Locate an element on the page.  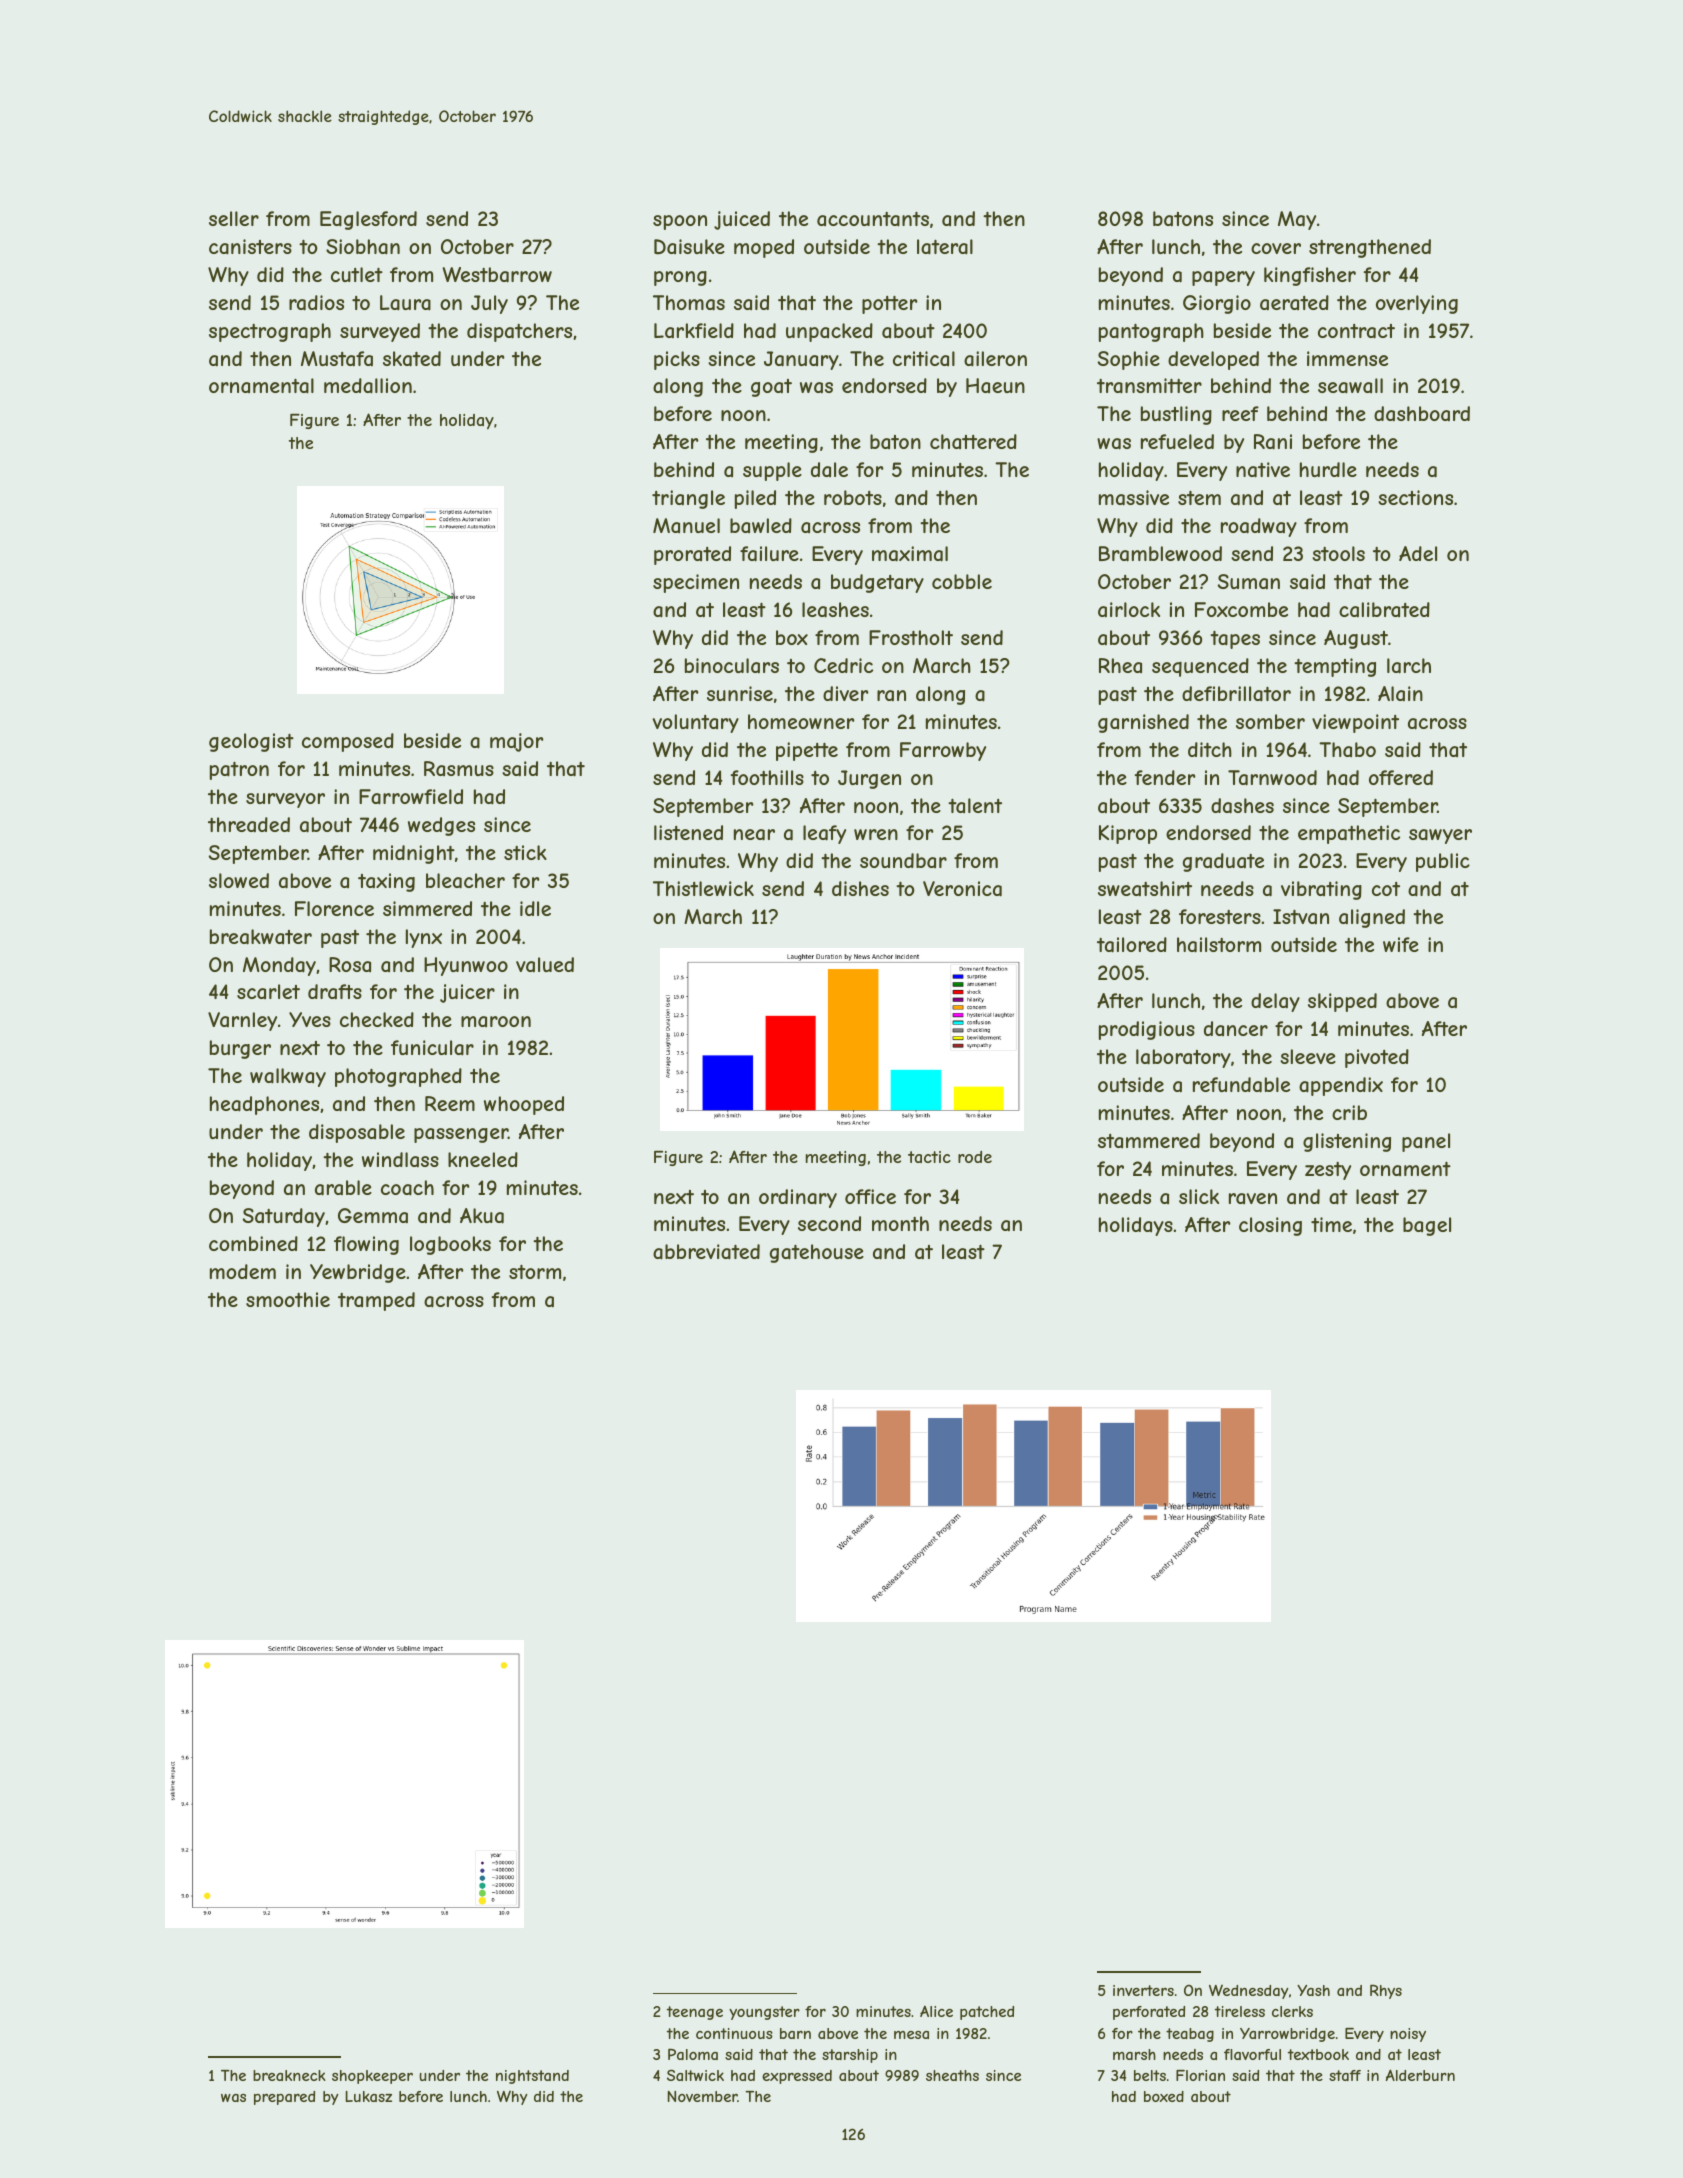
Alice is located at coordinates (936, 2011).
